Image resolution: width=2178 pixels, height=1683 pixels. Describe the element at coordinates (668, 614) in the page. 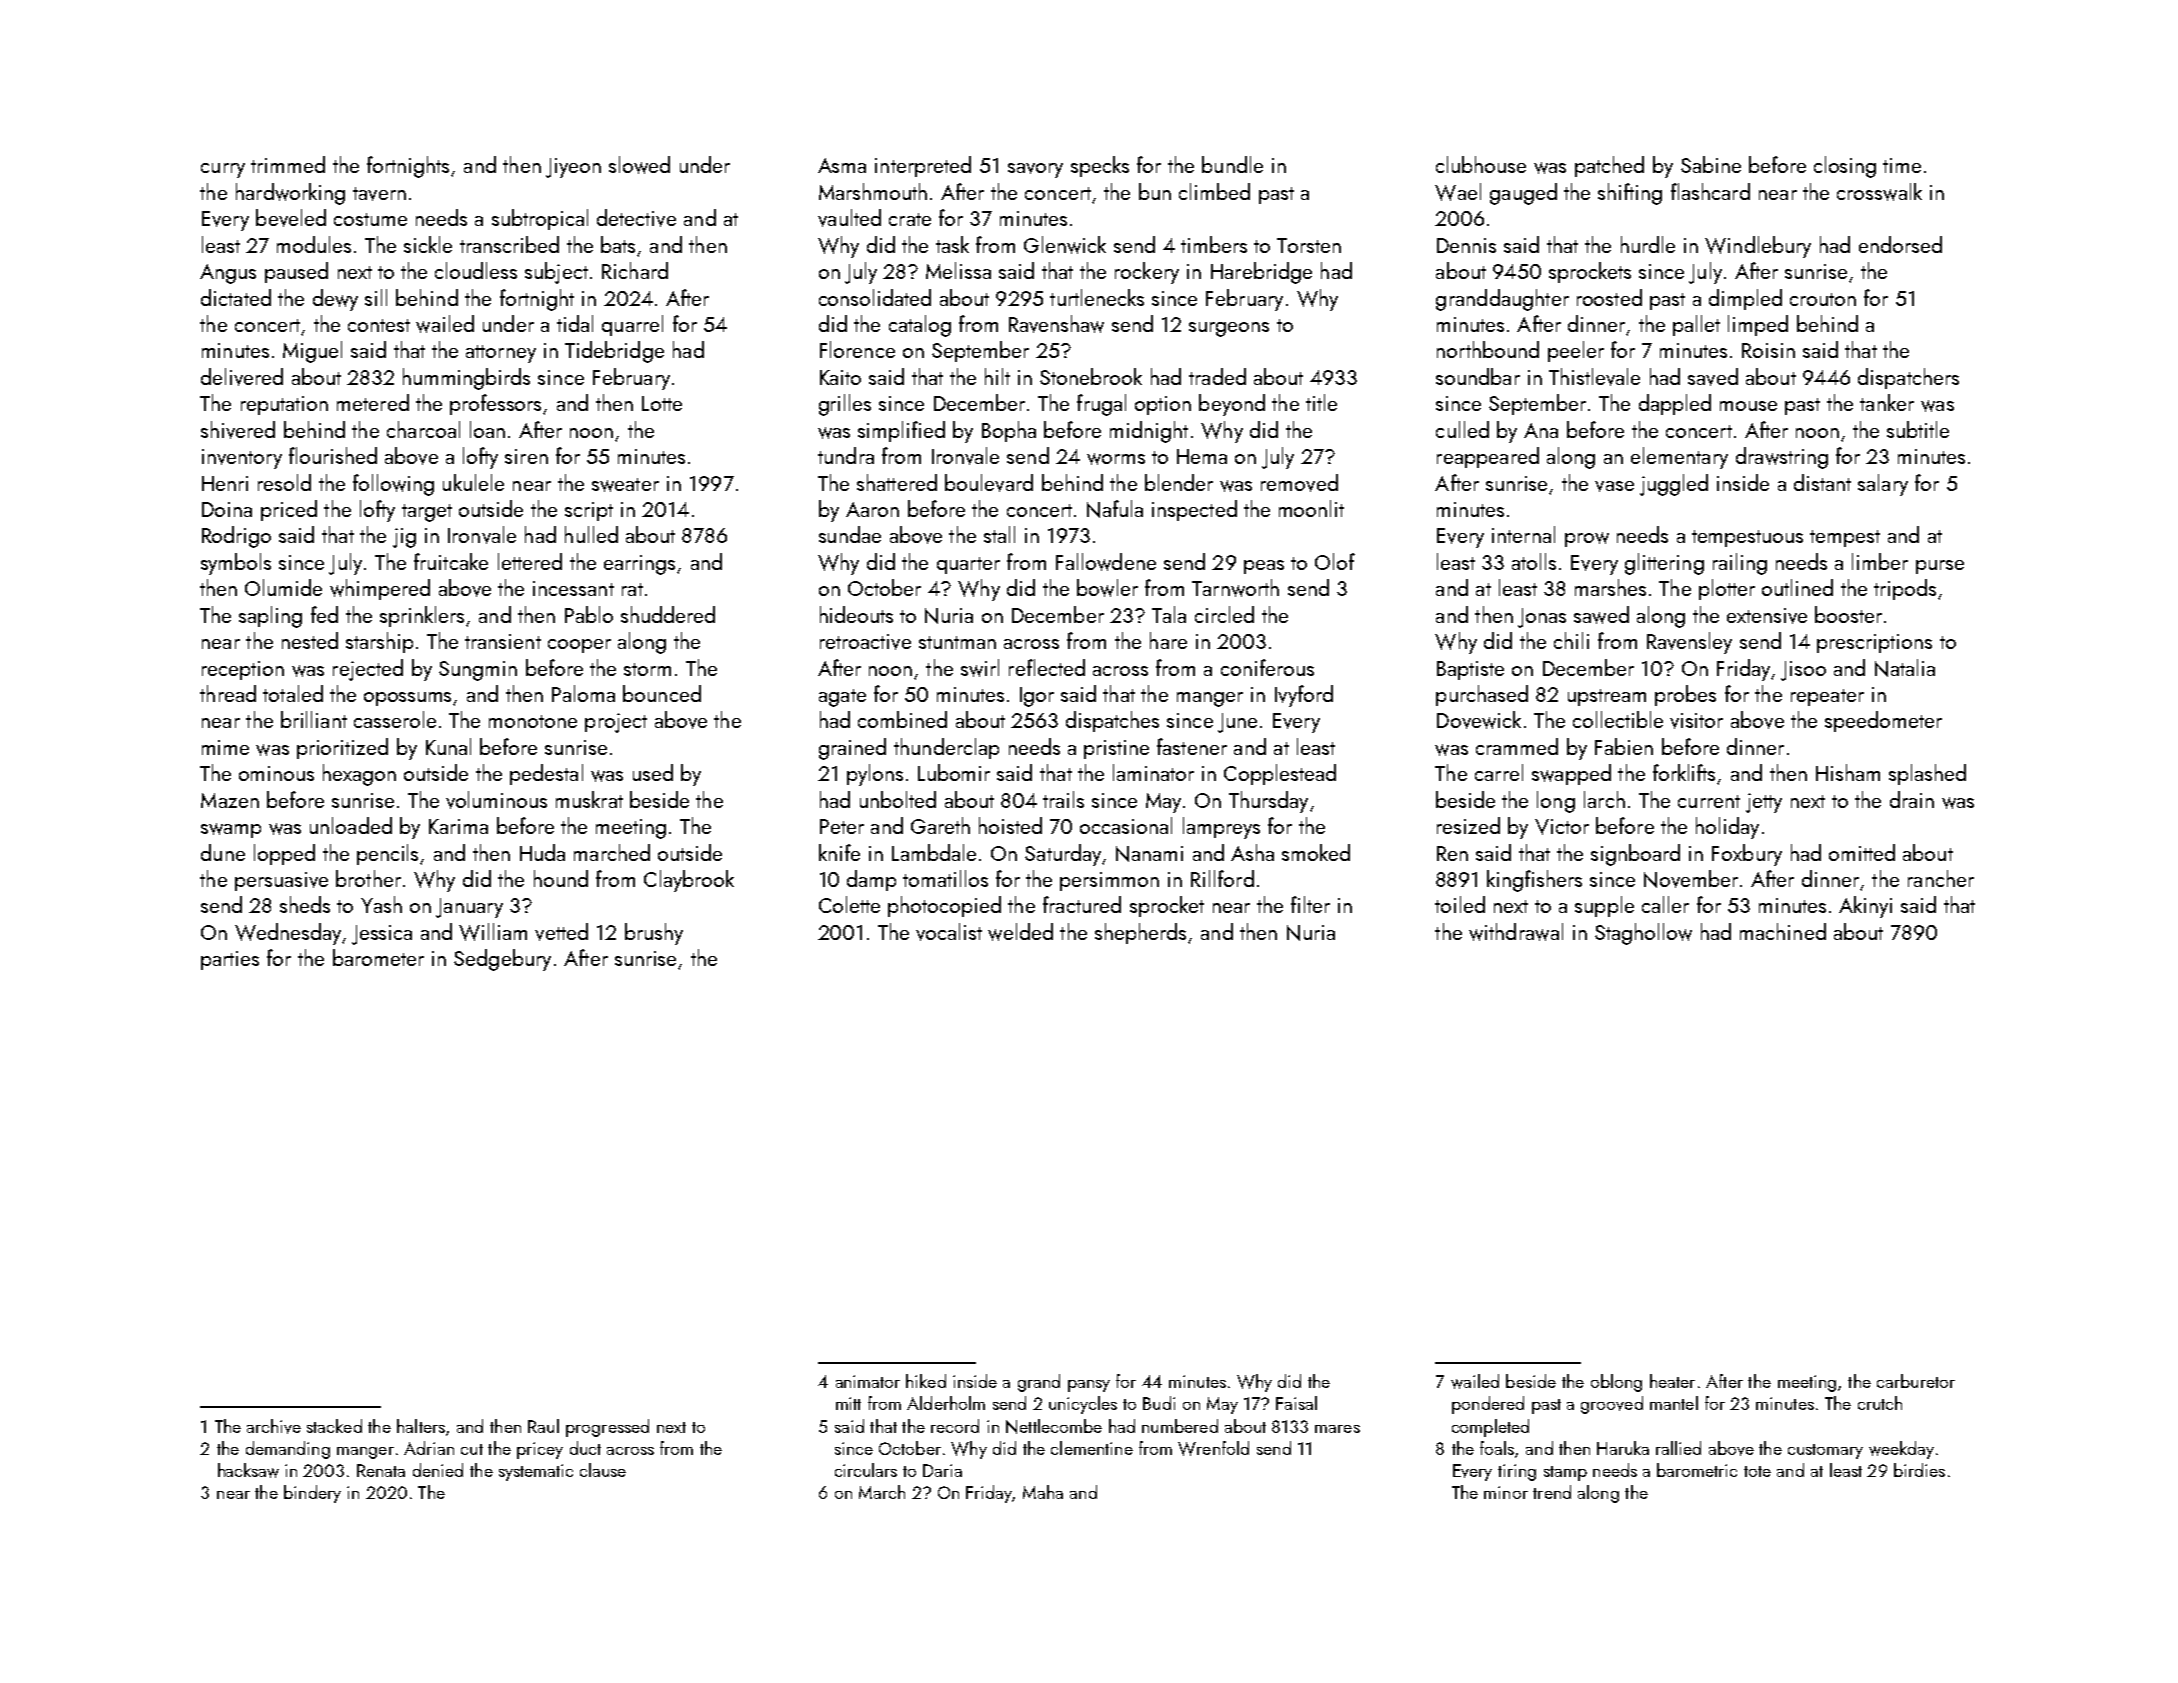

I see `shuddered` at that location.
